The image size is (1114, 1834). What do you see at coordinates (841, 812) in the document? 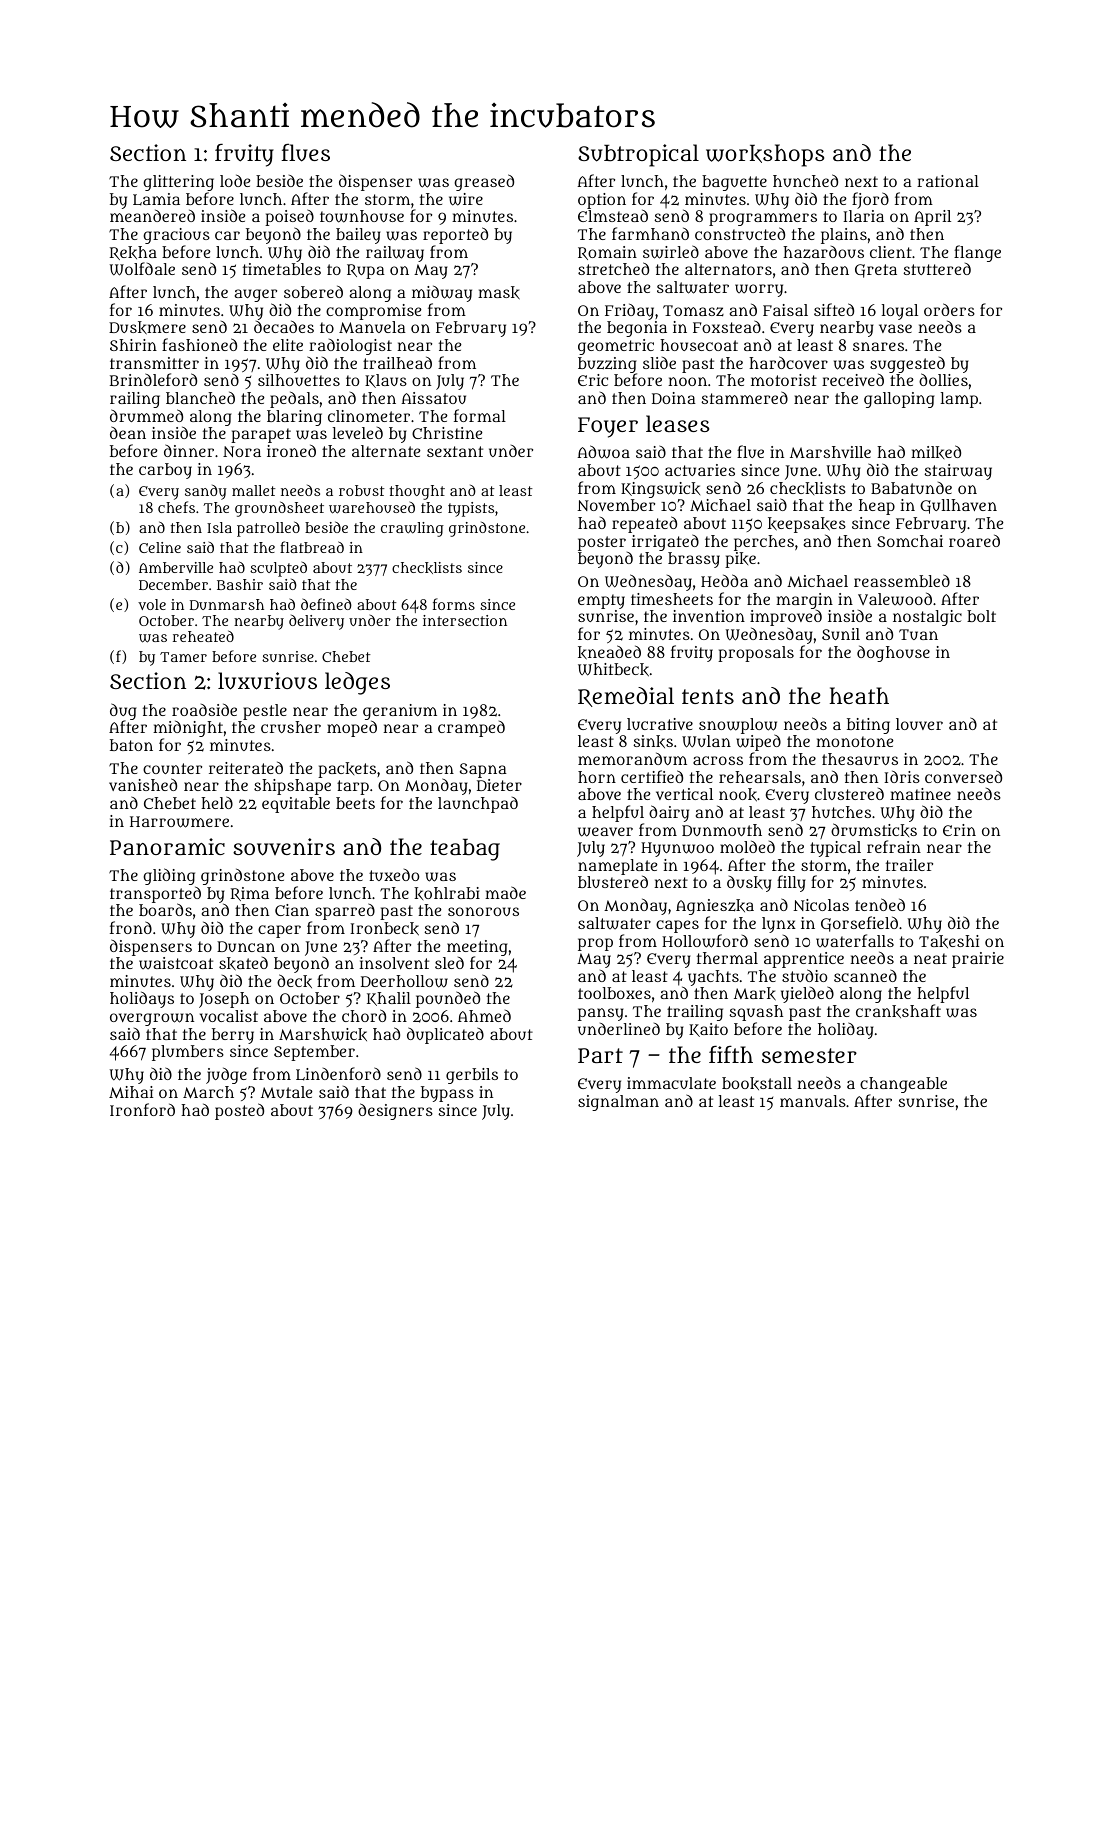
I see `hutches` at bounding box center [841, 812].
